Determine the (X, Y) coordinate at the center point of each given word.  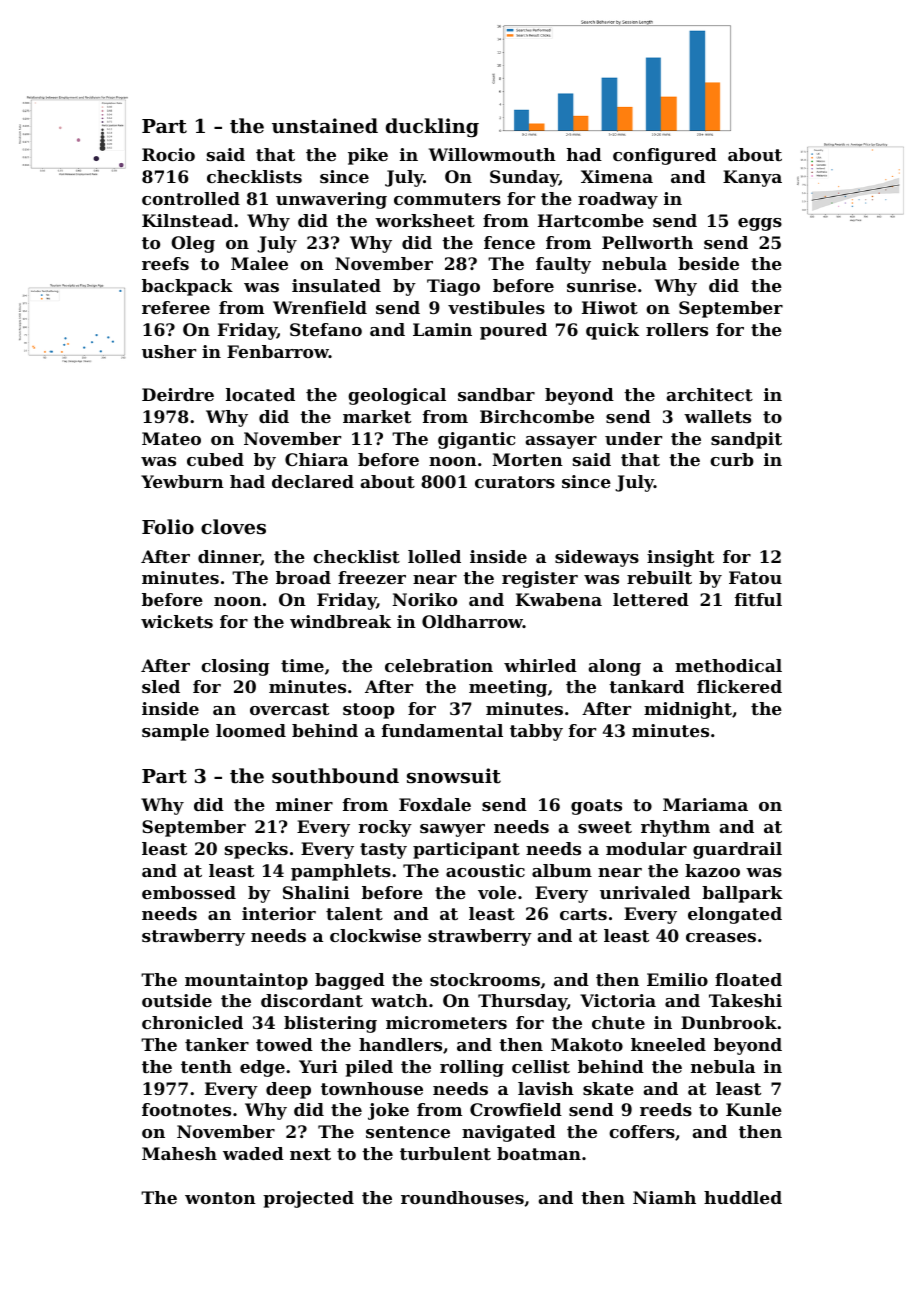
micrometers (446, 1022)
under (633, 438)
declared (313, 481)
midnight (688, 710)
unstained (325, 126)
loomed (251, 730)
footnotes (186, 1109)
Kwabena (559, 599)
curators (515, 482)
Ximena (617, 176)
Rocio (168, 154)
